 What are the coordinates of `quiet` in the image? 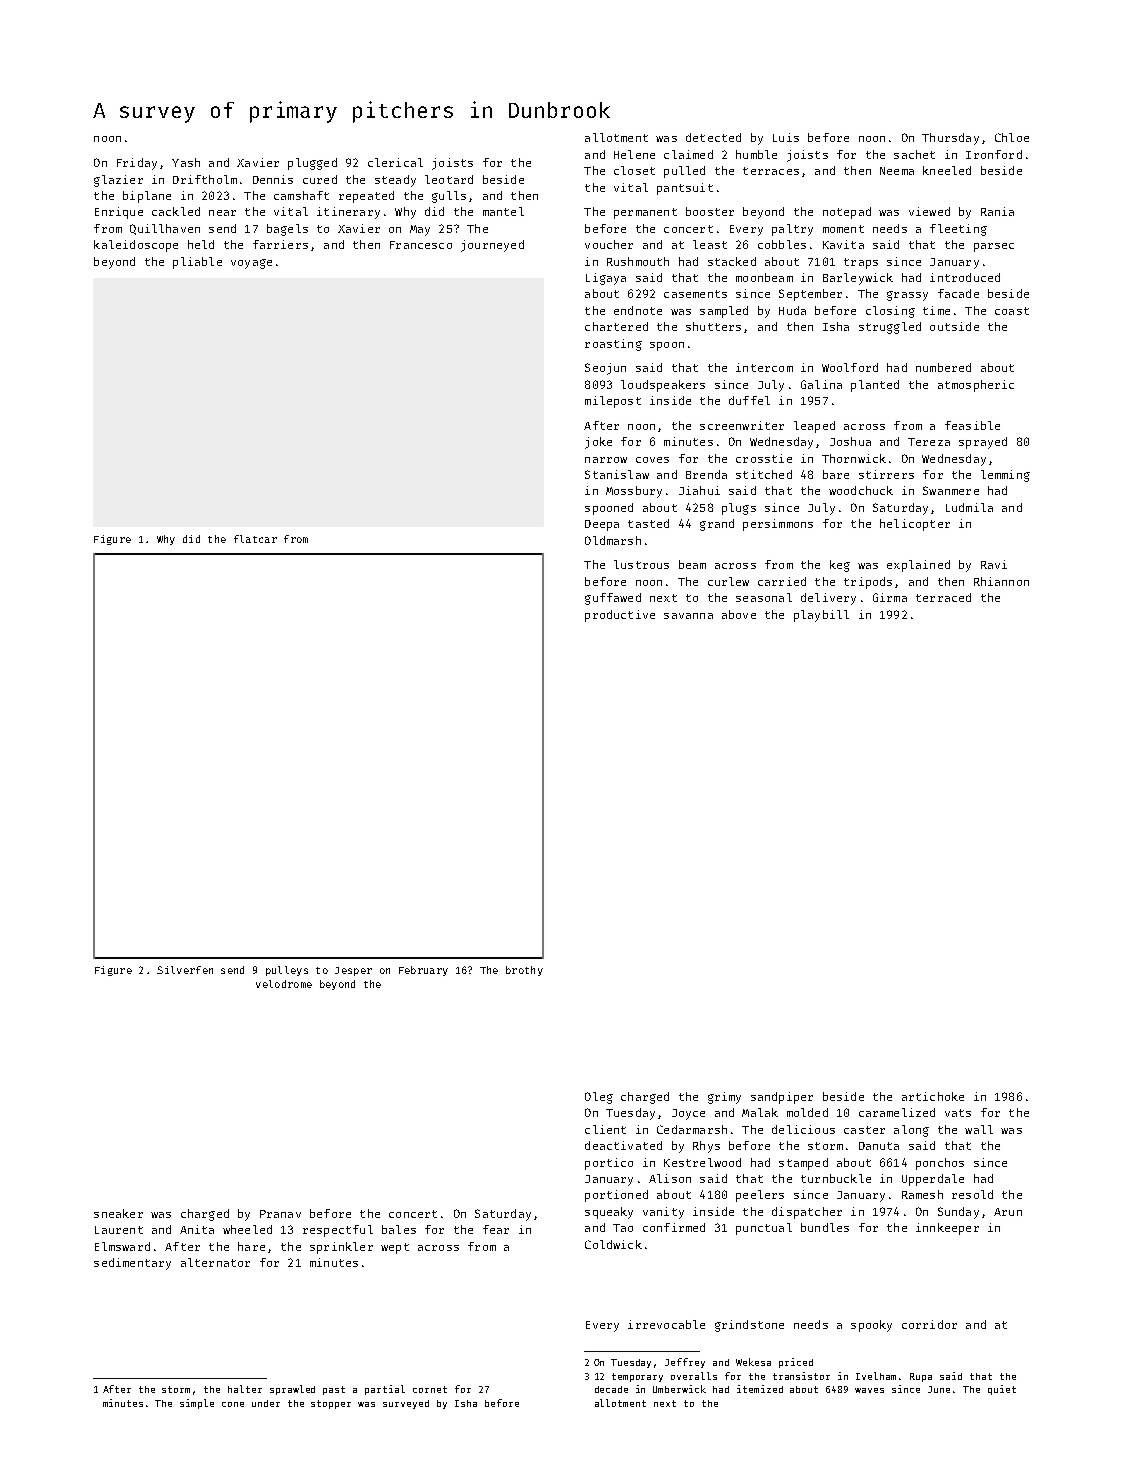 It's located at (1002, 1390).
